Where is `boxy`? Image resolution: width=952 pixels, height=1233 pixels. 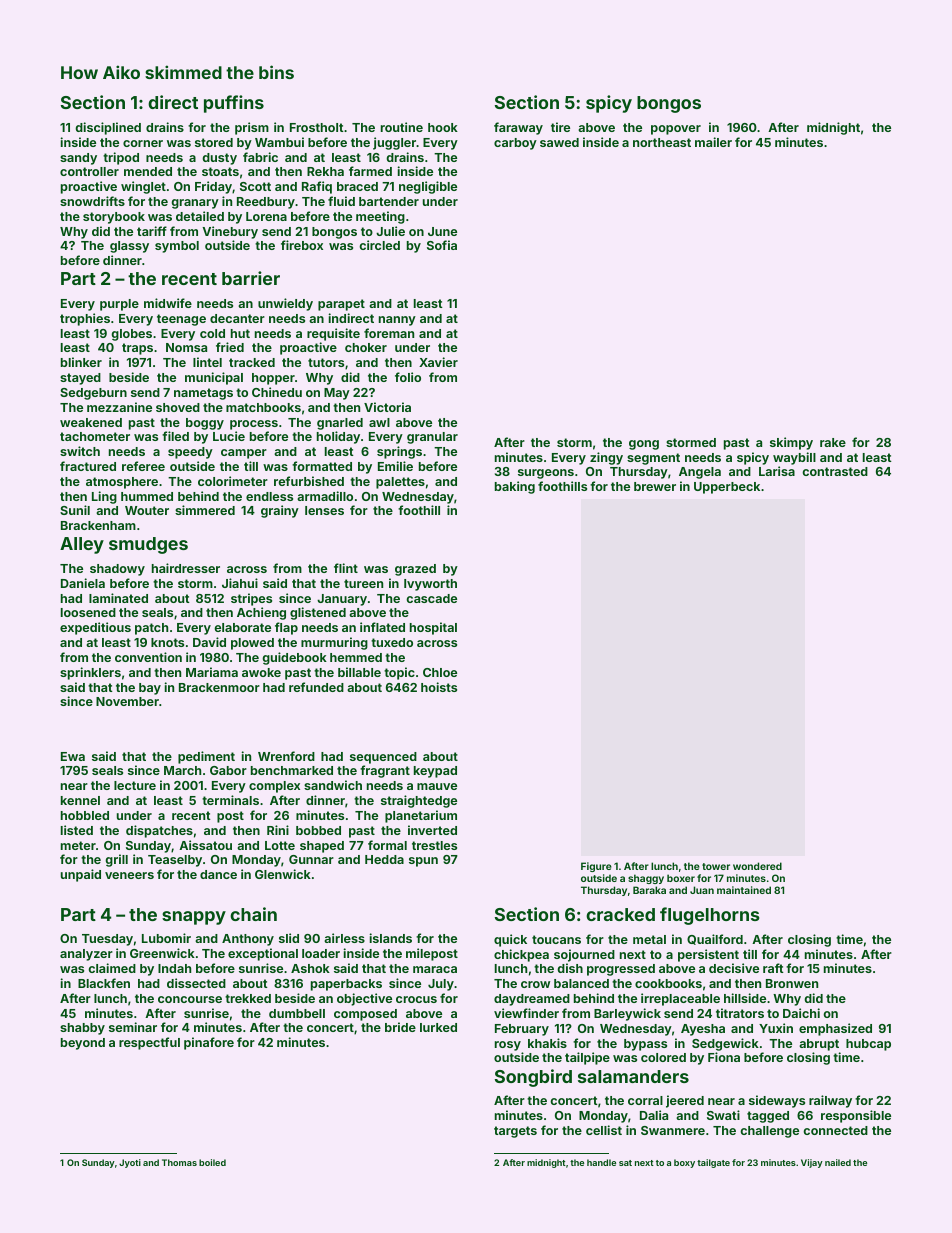 boxy is located at coordinates (684, 1163).
